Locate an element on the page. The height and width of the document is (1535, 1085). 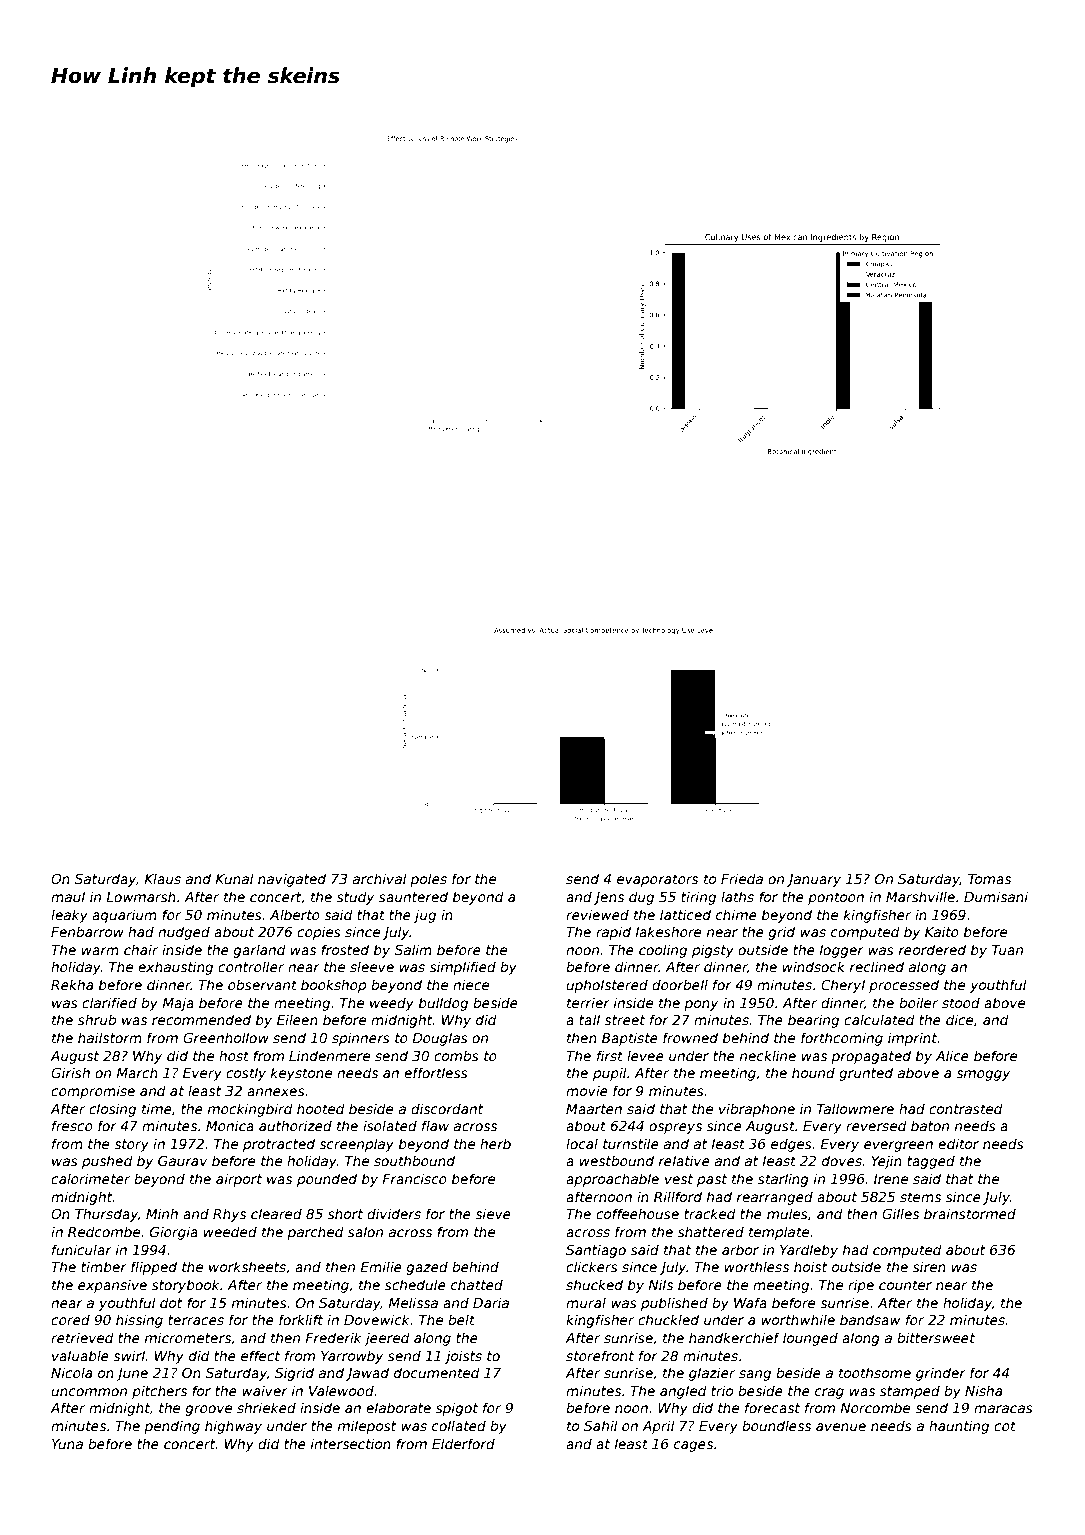
bittersweet is located at coordinates (936, 1337).
